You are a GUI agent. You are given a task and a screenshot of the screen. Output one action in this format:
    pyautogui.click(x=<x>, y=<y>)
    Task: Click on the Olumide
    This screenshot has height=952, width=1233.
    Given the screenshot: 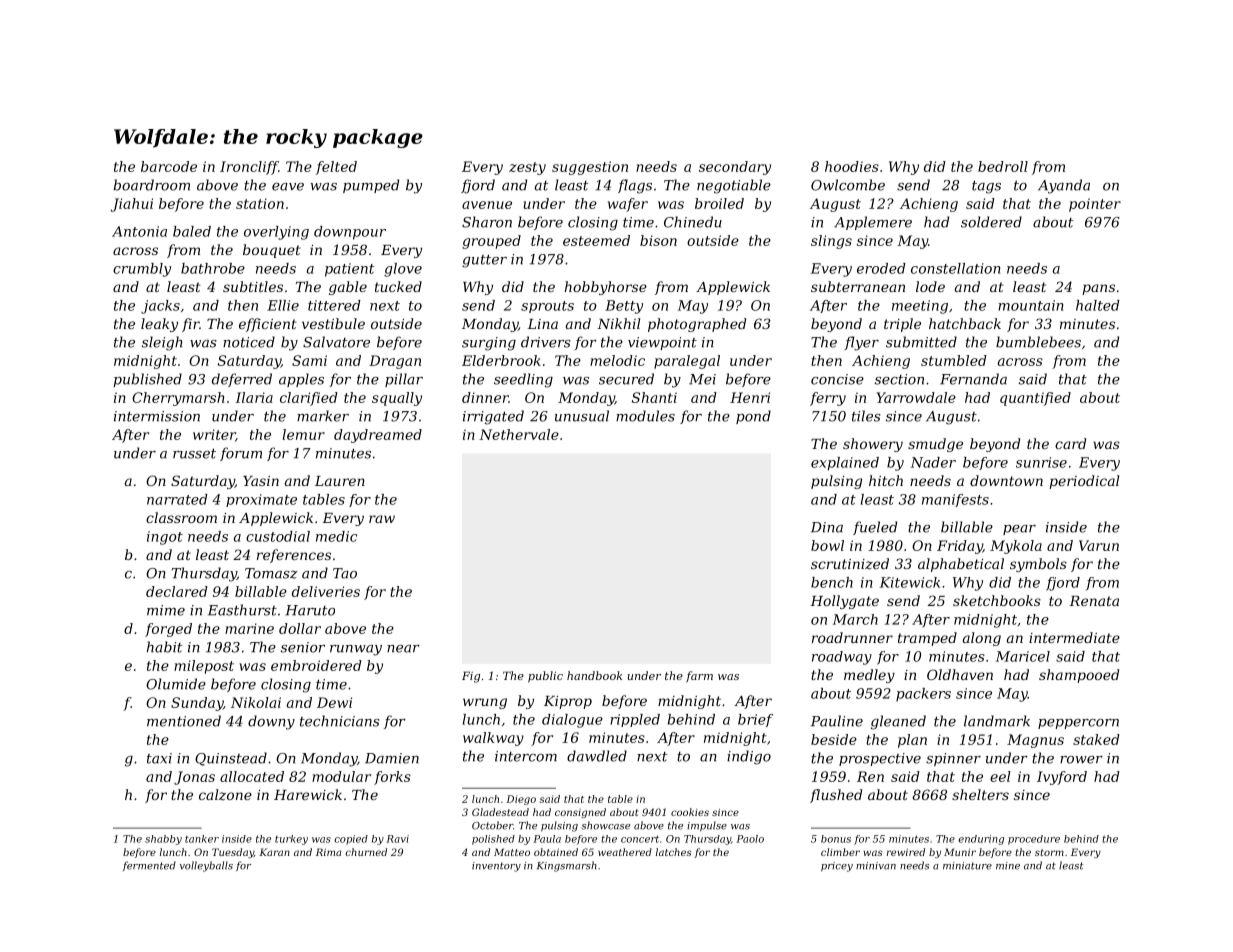 What is the action you would take?
    pyautogui.click(x=176, y=684)
